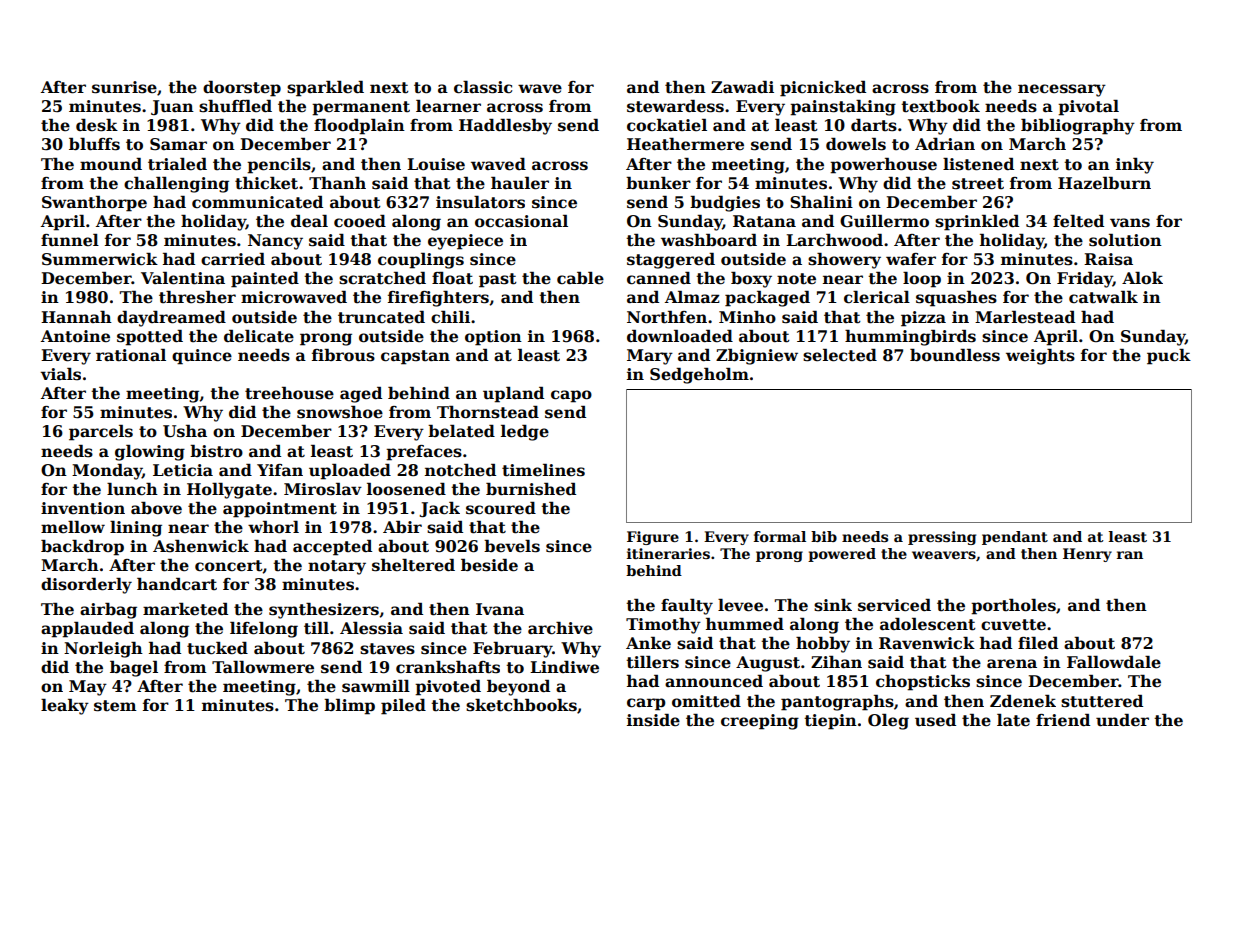  What do you see at coordinates (450, 317) in the image?
I see `chili` at bounding box center [450, 317].
